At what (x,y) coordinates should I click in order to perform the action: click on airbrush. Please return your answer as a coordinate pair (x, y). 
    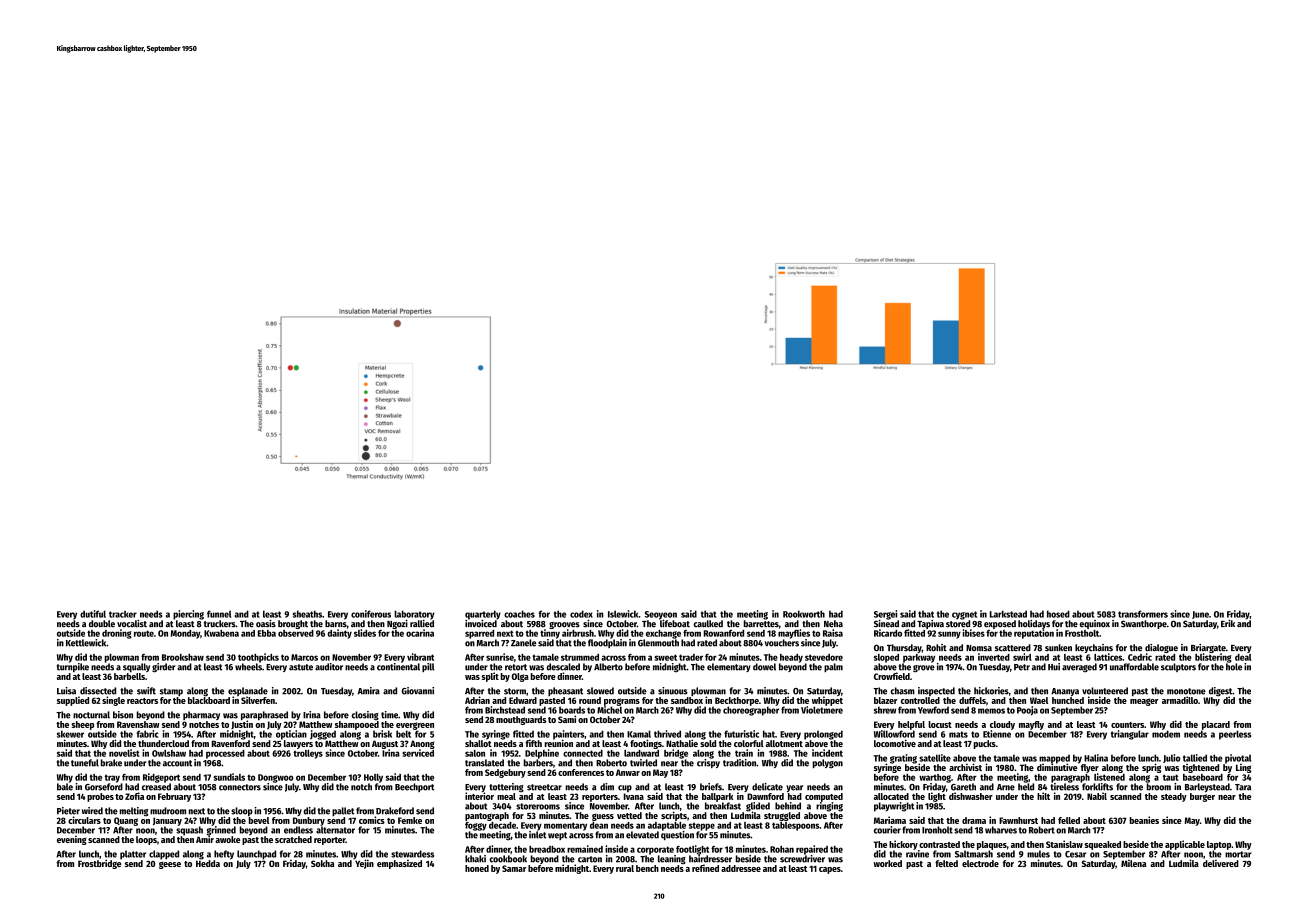
    Looking at the image, I should click on (578, 633).
